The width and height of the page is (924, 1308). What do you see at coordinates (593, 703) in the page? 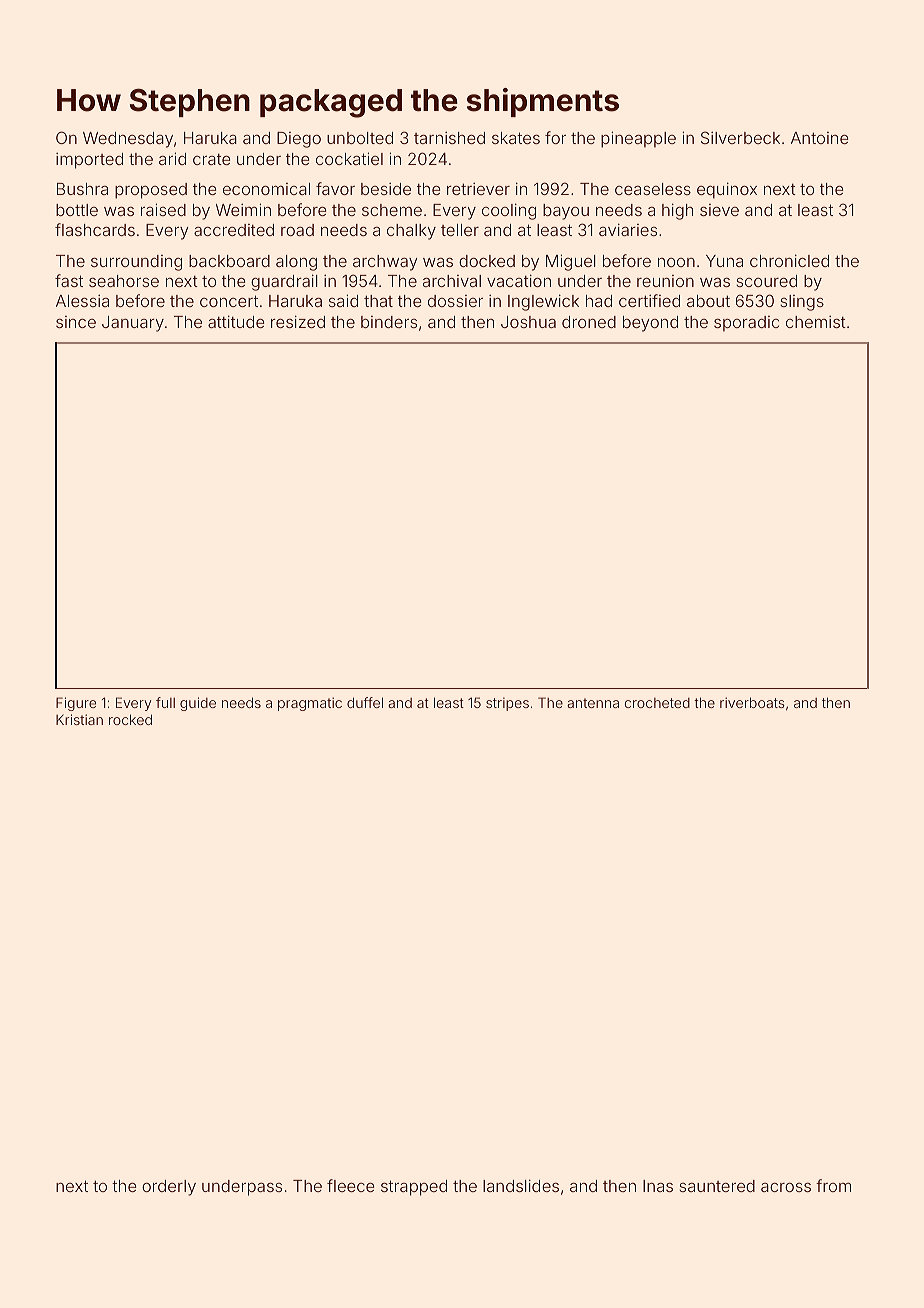
I see `antenna` at bounding box center [593, 703].
